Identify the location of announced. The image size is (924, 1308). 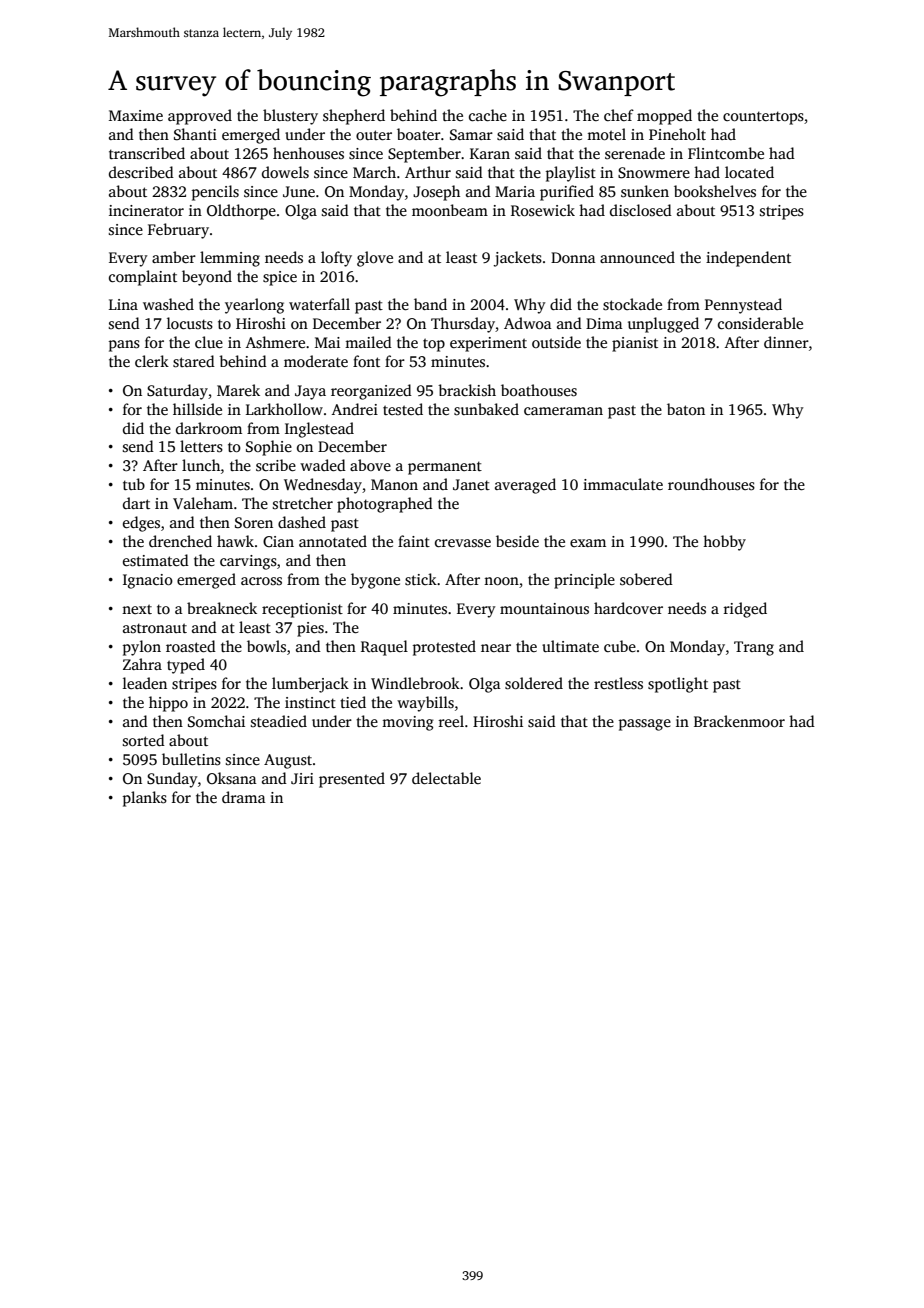
(637, 257).
